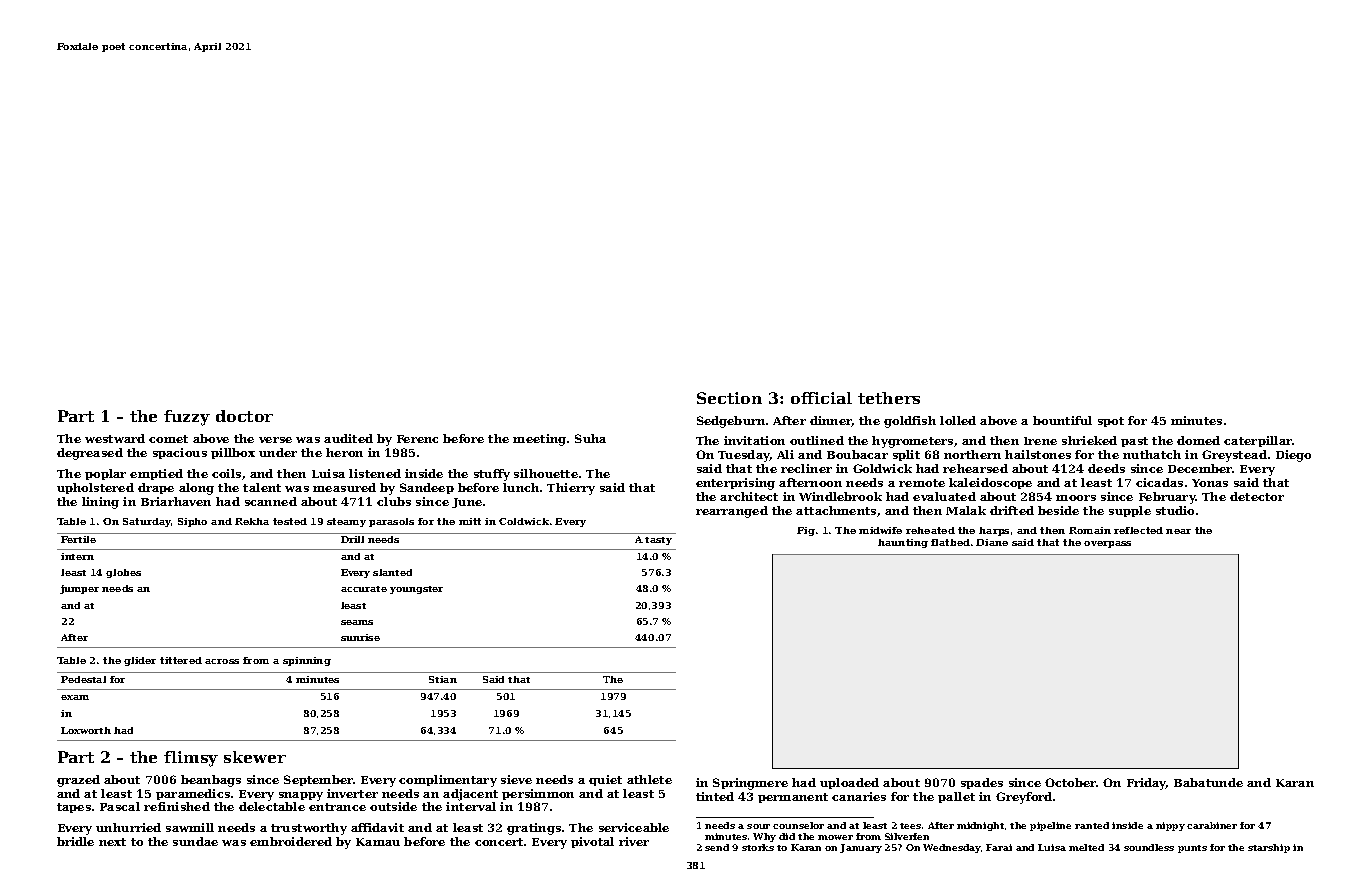  What do you see at coordinates (1293, 456) in the screenshot?
I see `Diego` at bounding box center [1293, 456].
